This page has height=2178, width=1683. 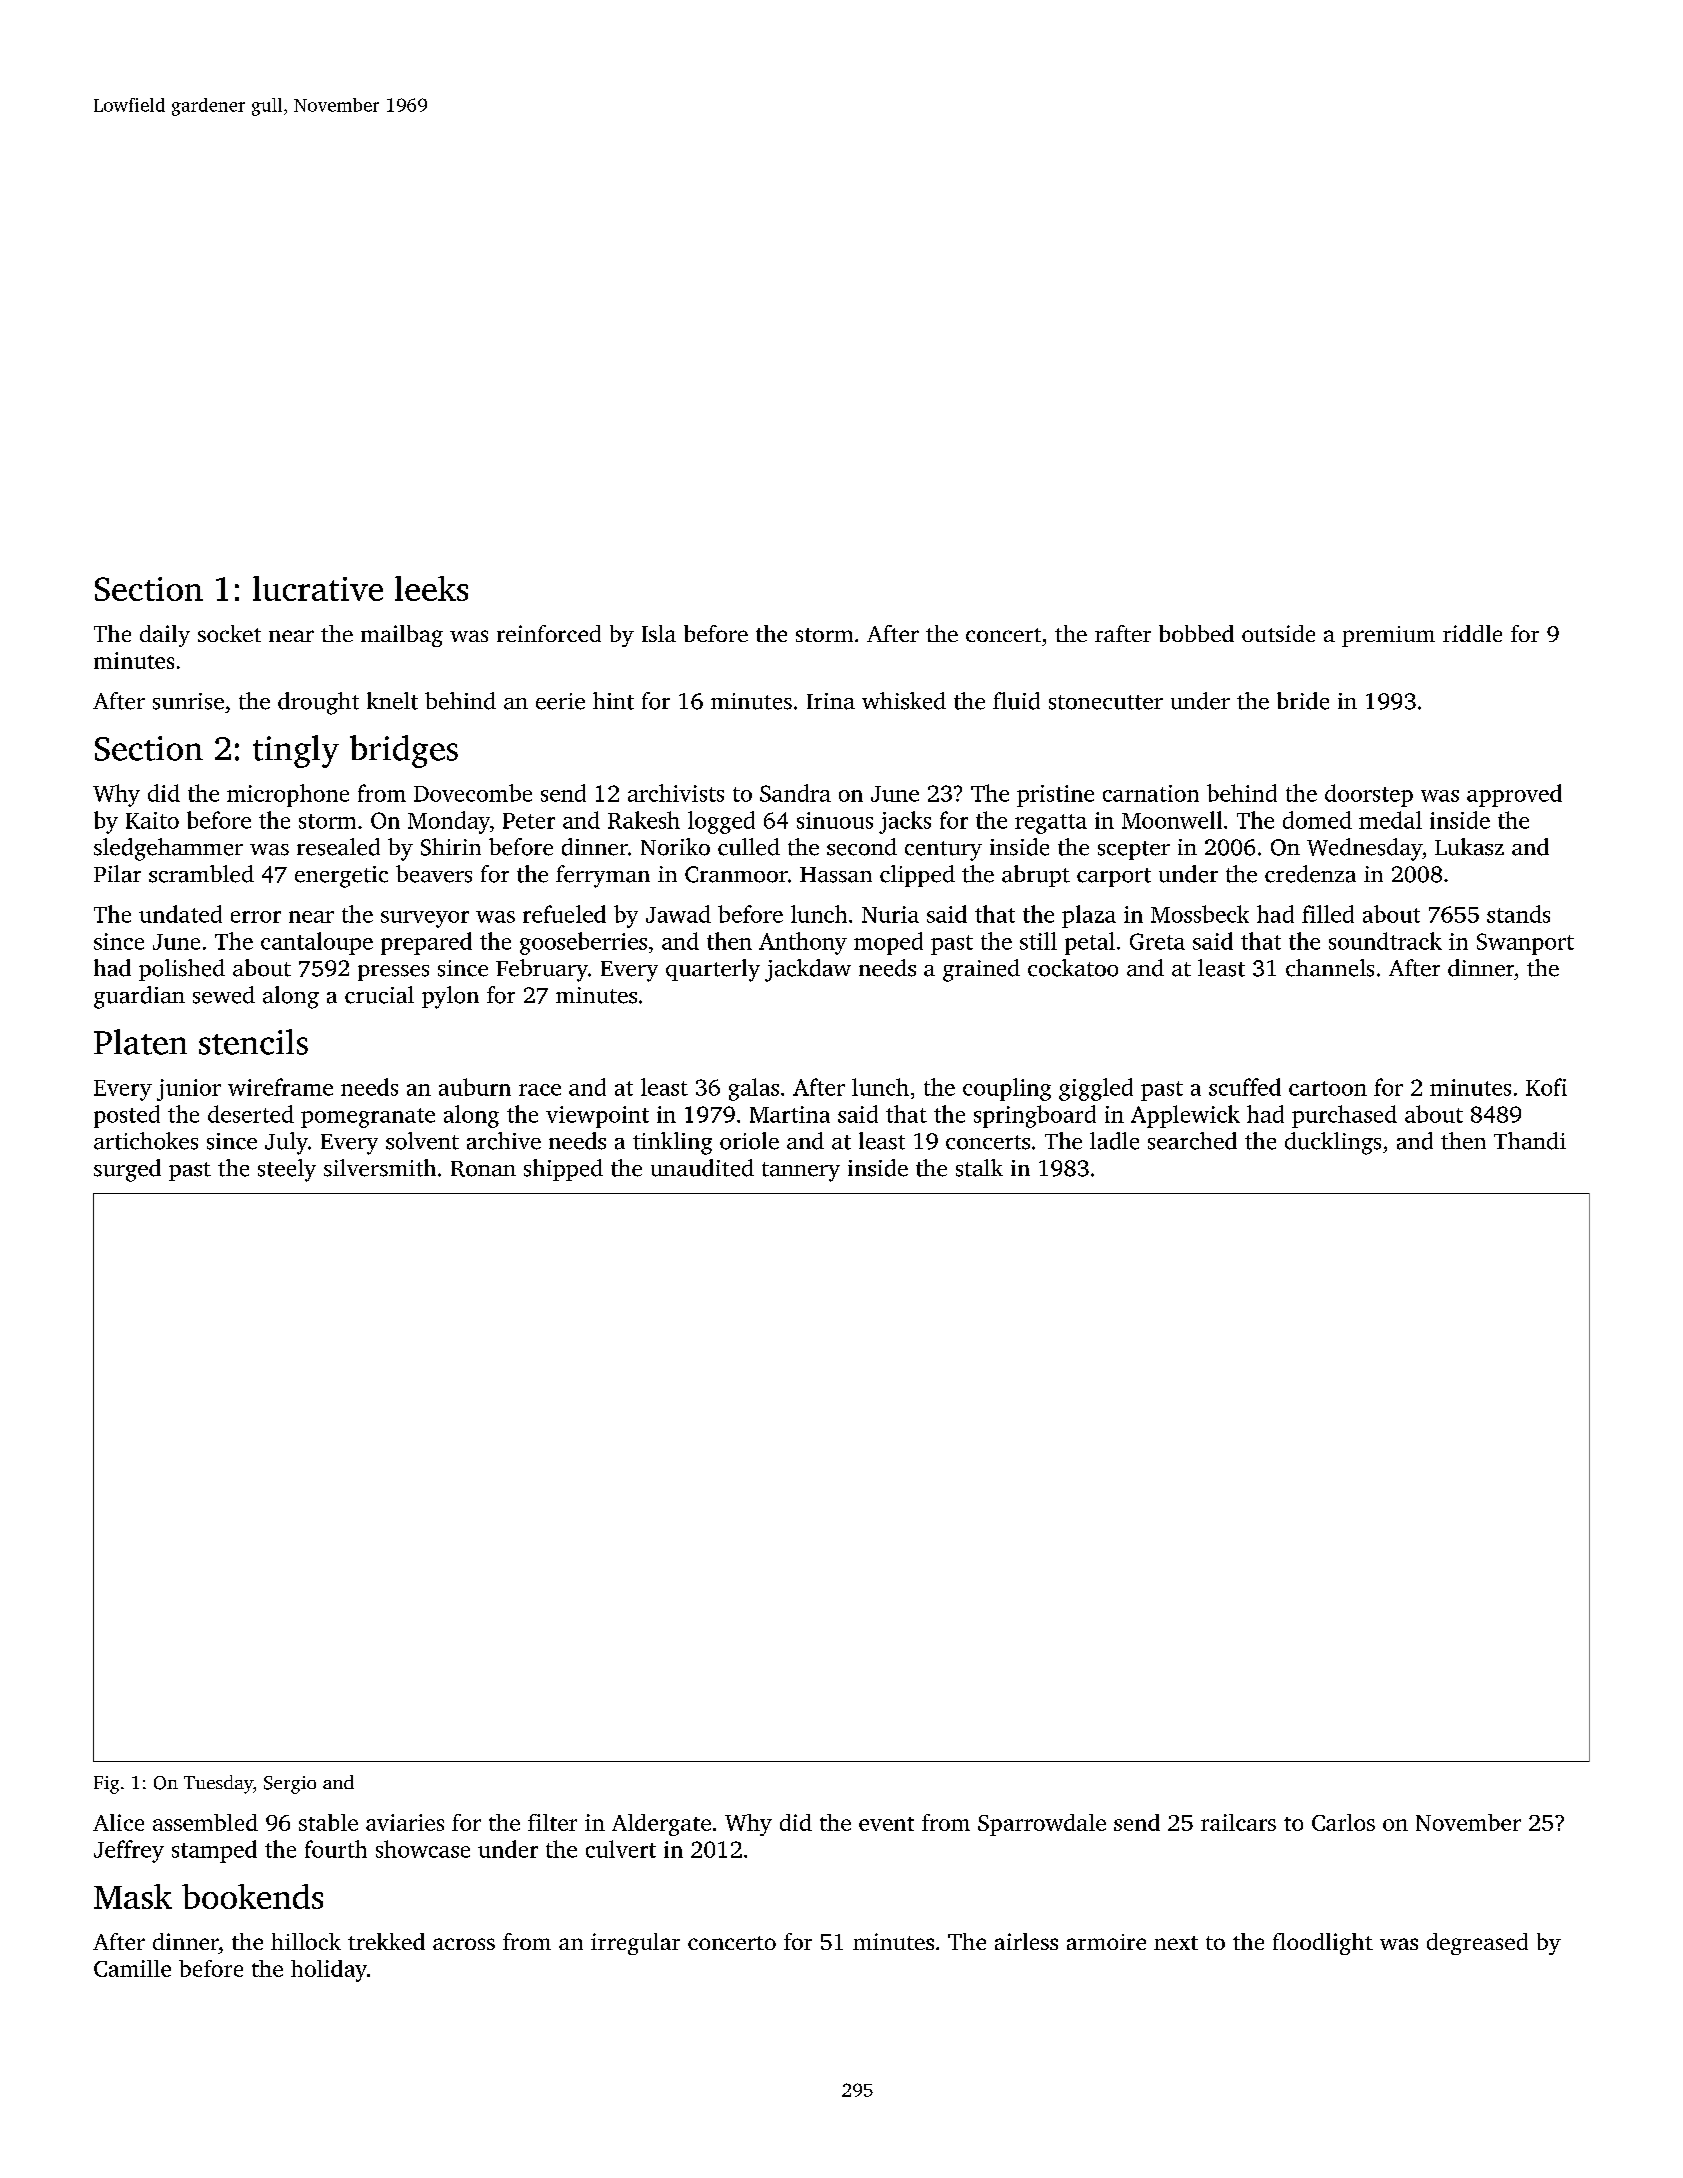 What do you see at coordinates (564, 914) in the page?
I see `refueled` at bounding box center [564, 914].
